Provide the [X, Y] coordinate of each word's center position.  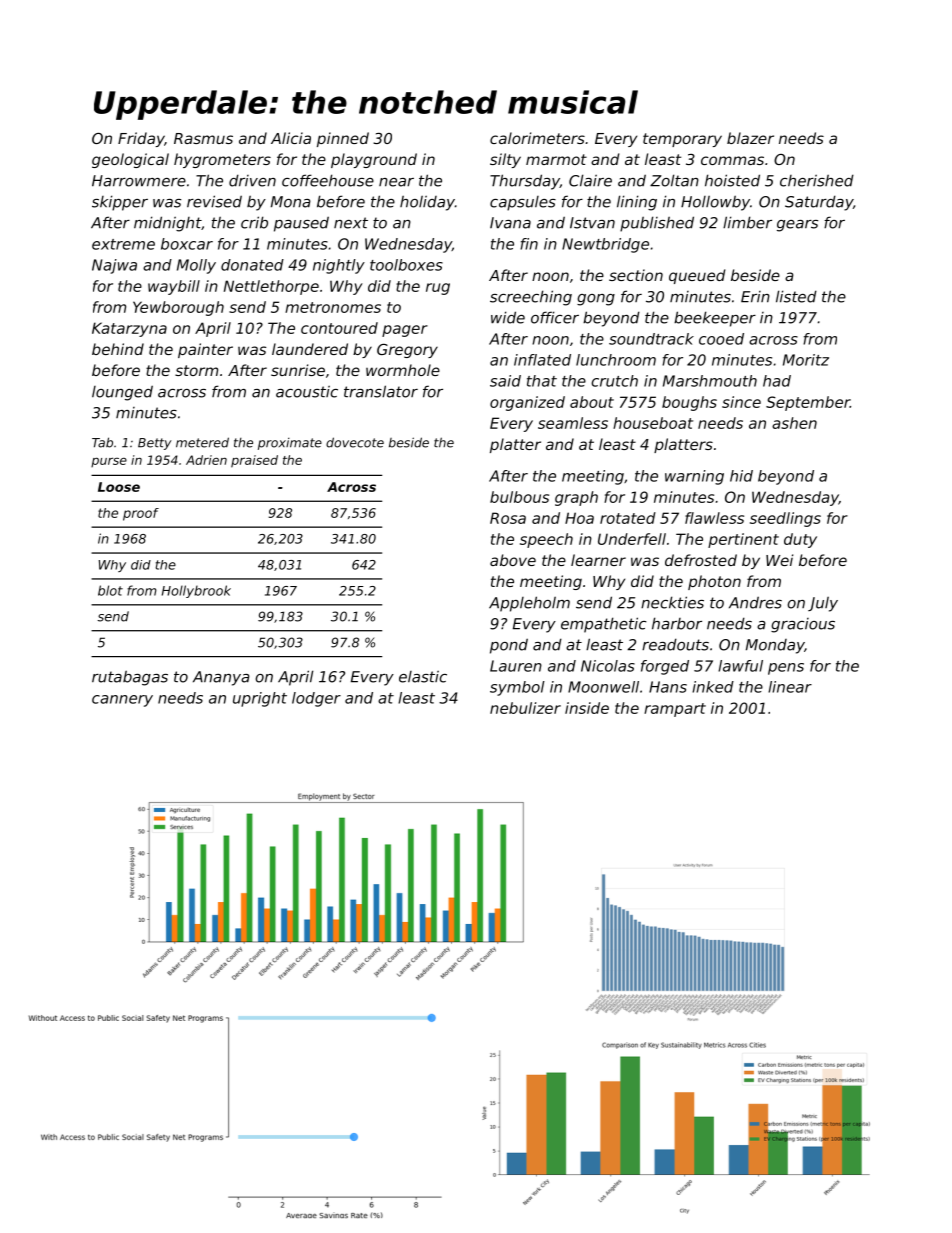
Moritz [806, 360]
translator [381, 391]
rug [438, 289]
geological [130, 160]
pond [509, 646]
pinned [343, 139]
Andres [755, 602]
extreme [123, 244]
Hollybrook [196, 591]
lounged [122, 393]
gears [797, 226]
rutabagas [130, 678]
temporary [682, 140]
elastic [423, 677]
